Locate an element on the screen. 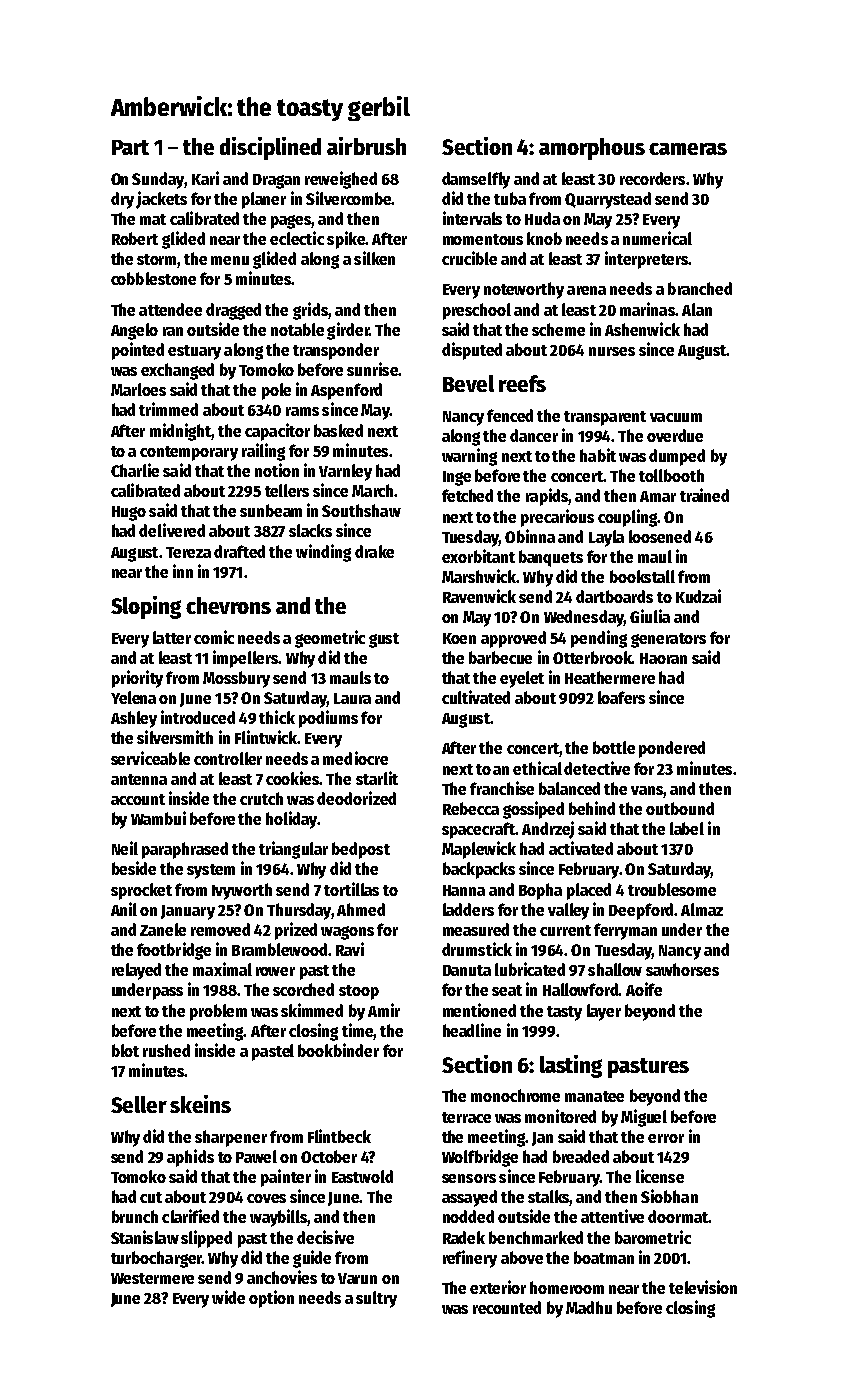  cameras is located at coordinates (688, 149).
